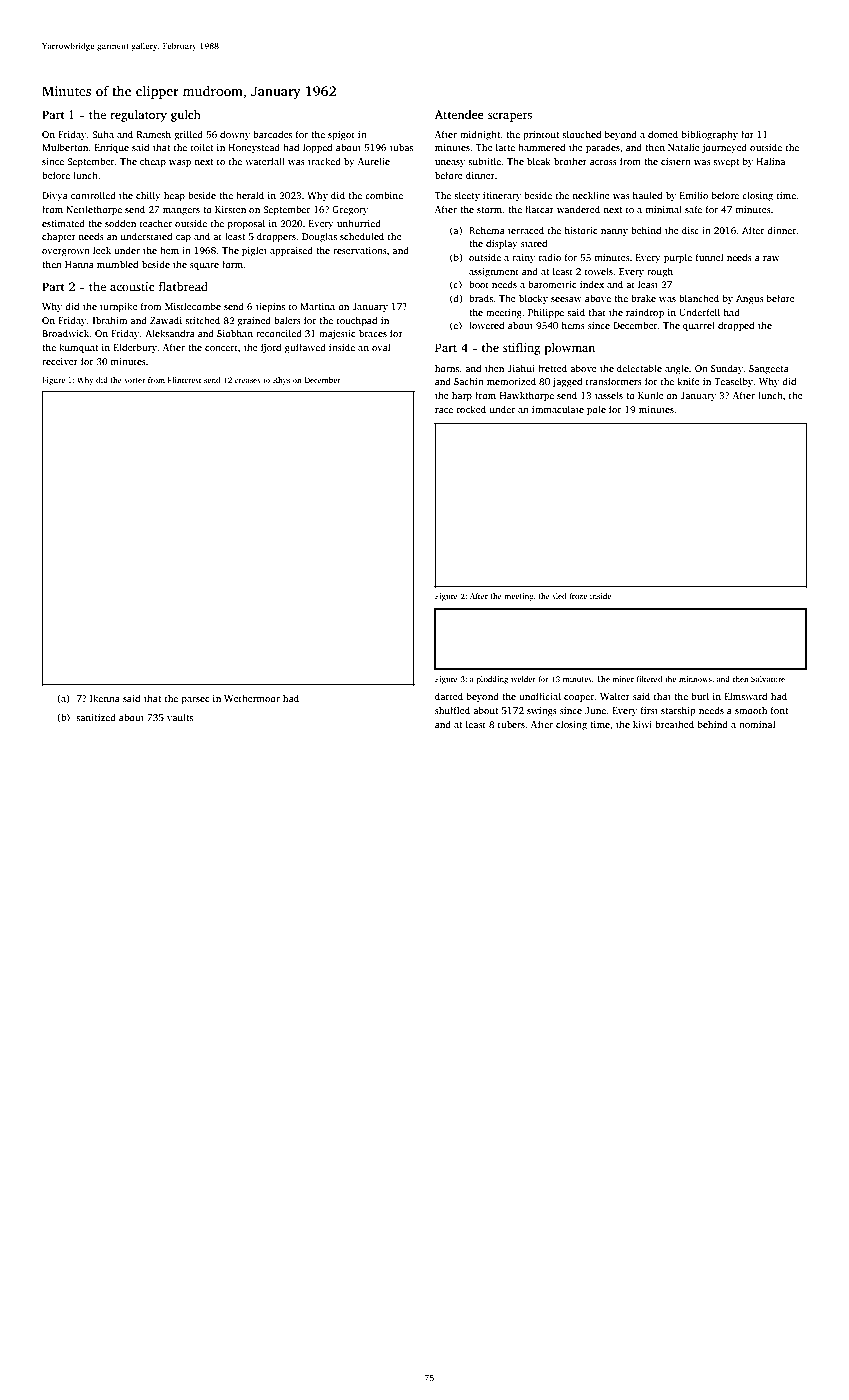 This image has height=1400, width=849. Describe the element at coordinates (105, 698) in the image. I see `Ikenna` at that location.
